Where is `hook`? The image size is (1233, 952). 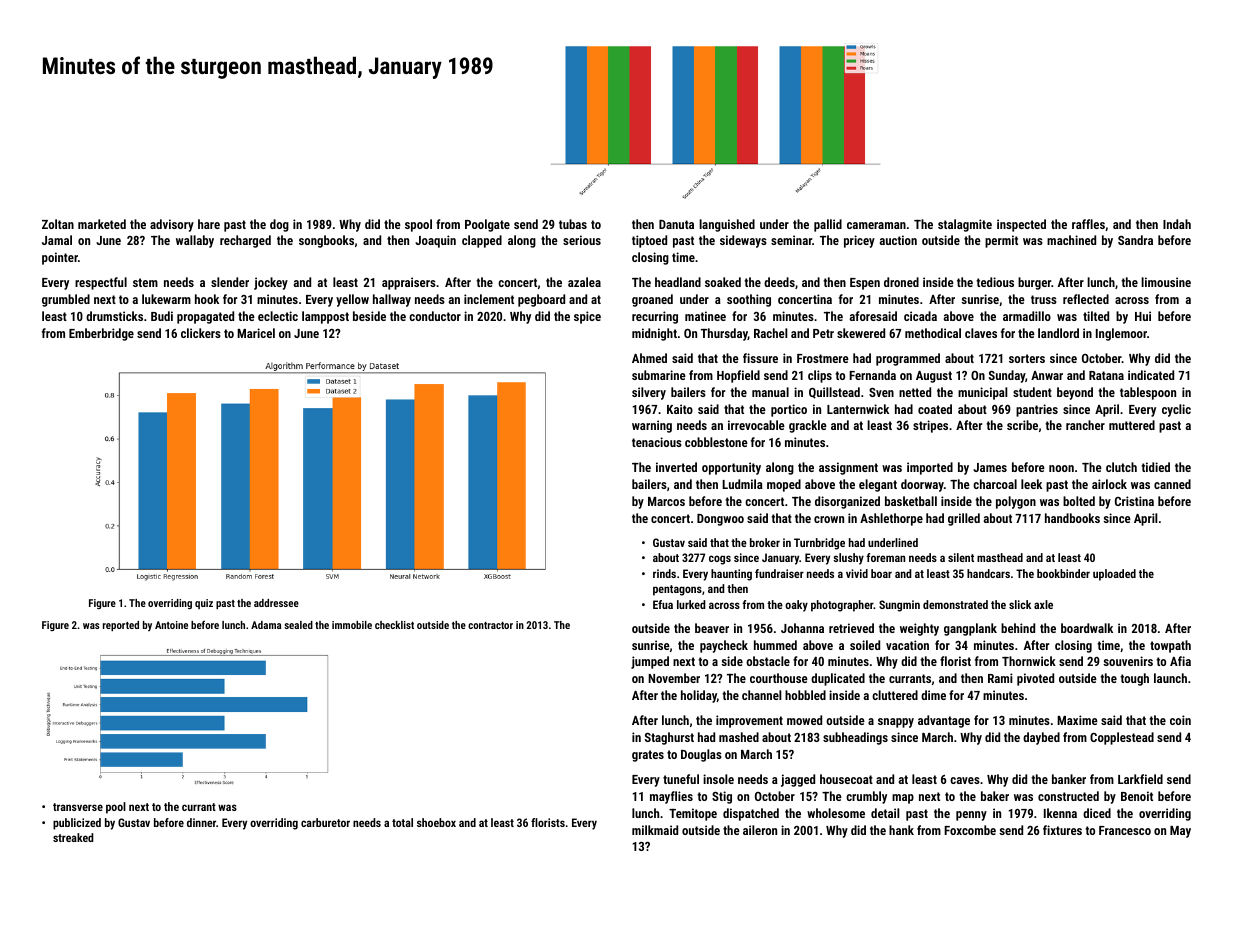
hook is located at coordinates (207, 299).
